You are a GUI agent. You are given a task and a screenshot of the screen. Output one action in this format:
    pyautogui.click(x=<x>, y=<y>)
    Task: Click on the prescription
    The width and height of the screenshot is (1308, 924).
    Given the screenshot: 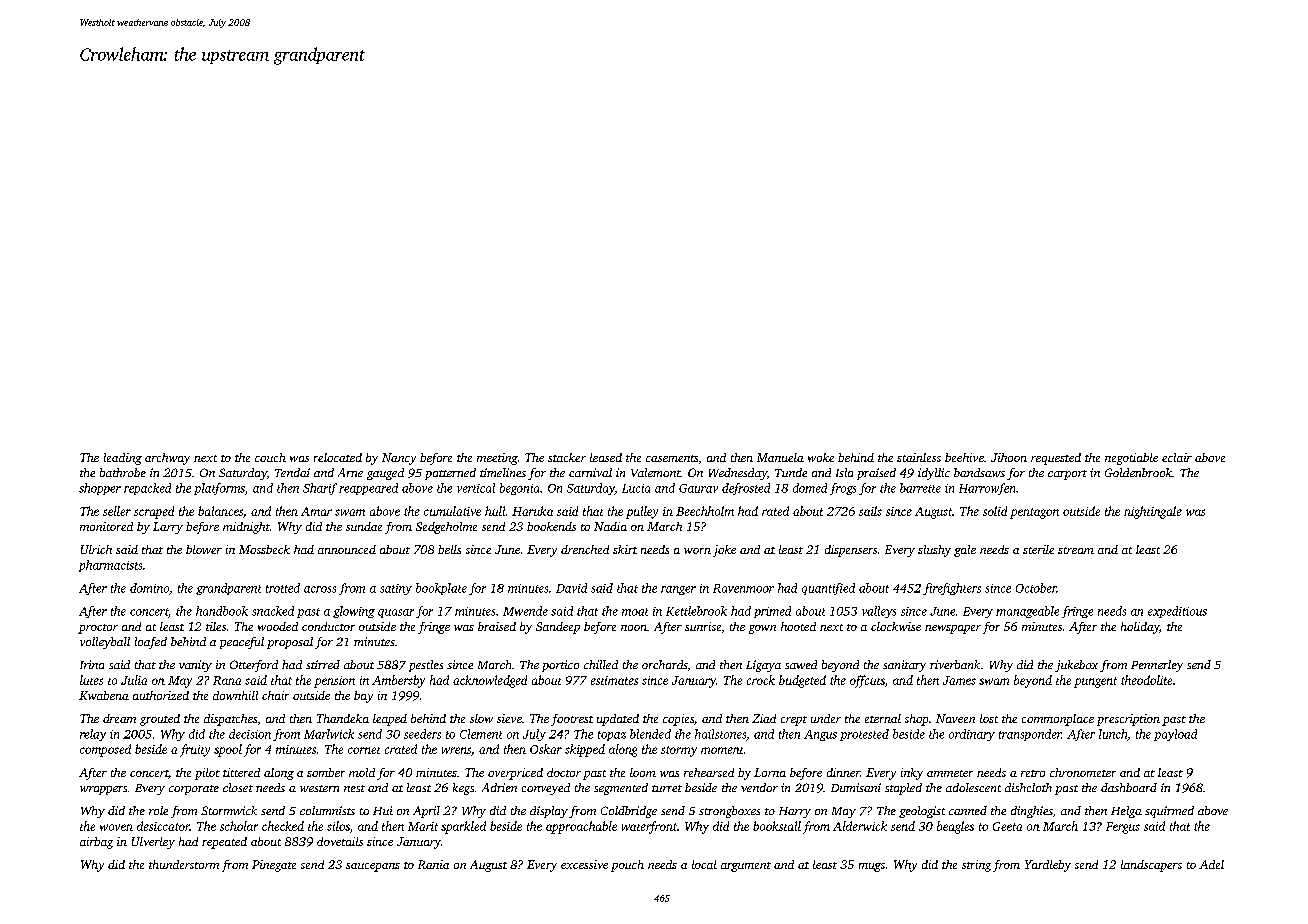 What is the action you would take?
    pyautogui.click(x=1128, y=720)
